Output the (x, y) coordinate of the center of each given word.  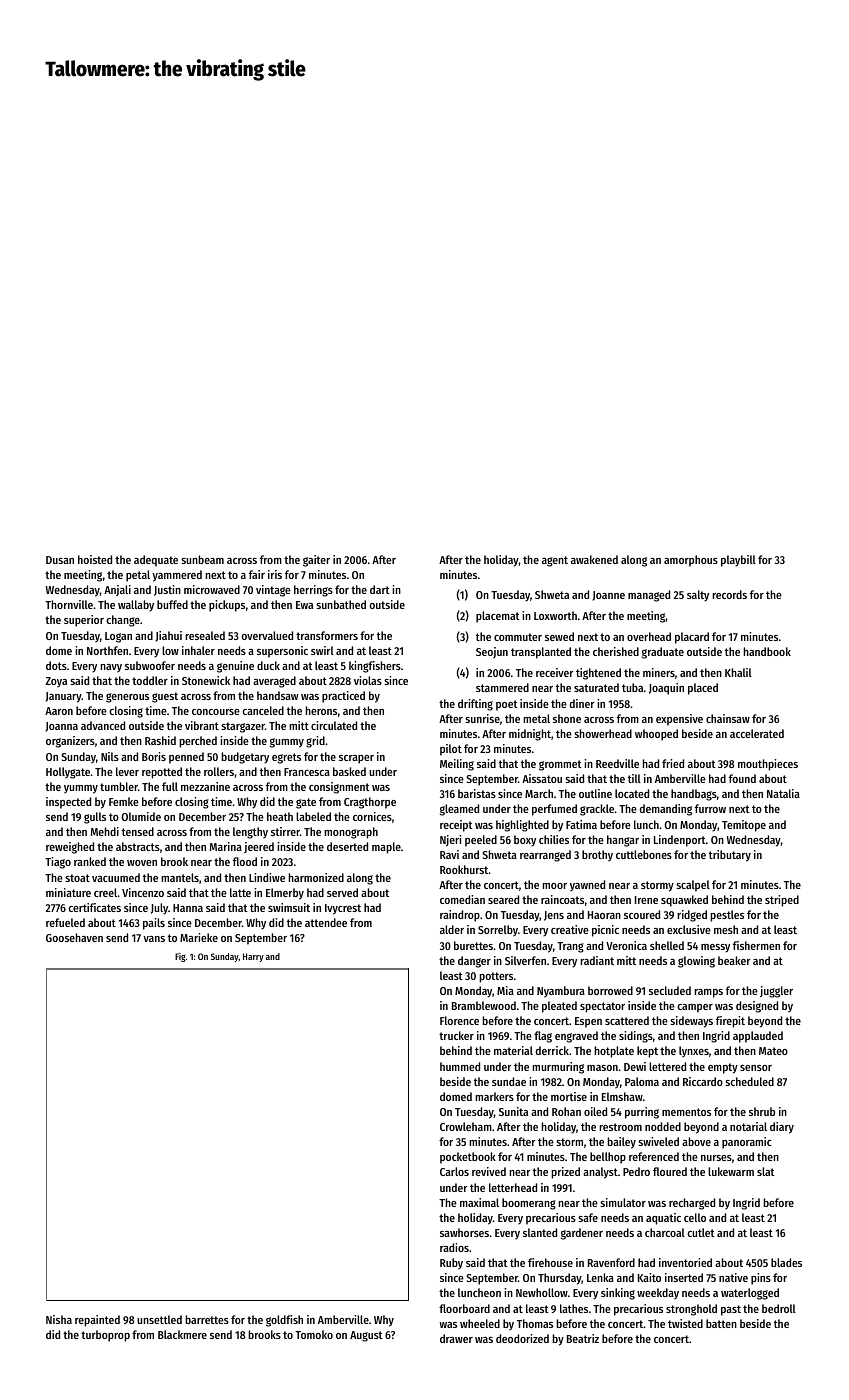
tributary (730, 856)
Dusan (60, 560)
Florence (459, 1020)
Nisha (59, 1319)
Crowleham (466, 1126)
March (539, 793)
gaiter (316, 561)
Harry (253, 957)
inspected (68, 803)
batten (721, 1323)
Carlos (454, 1171)
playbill (738, 561)
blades (786, 1262)
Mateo (773, 1051)
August (366, 1336)
